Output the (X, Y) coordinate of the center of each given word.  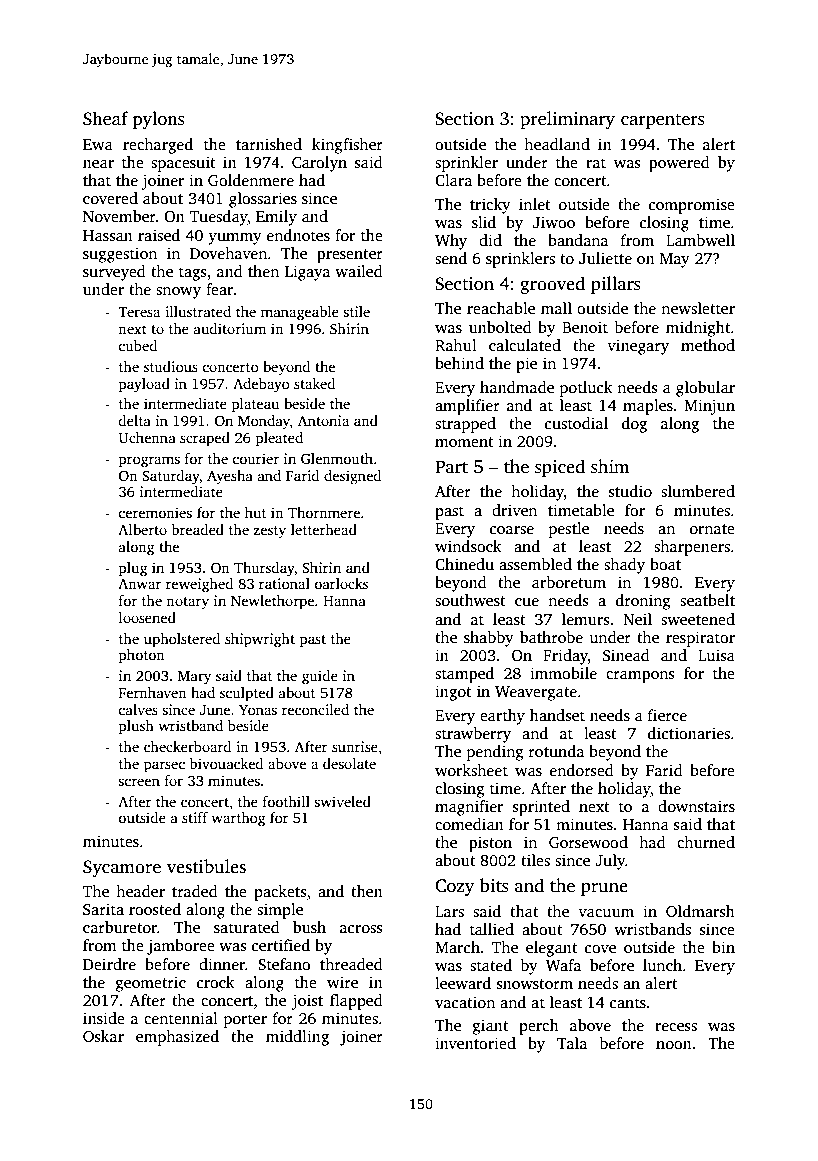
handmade (517, 387)
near (98, 164)
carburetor (120, 927)
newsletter (698, 308)
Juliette (605, 258)
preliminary (567, 120)
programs (149, 462)
